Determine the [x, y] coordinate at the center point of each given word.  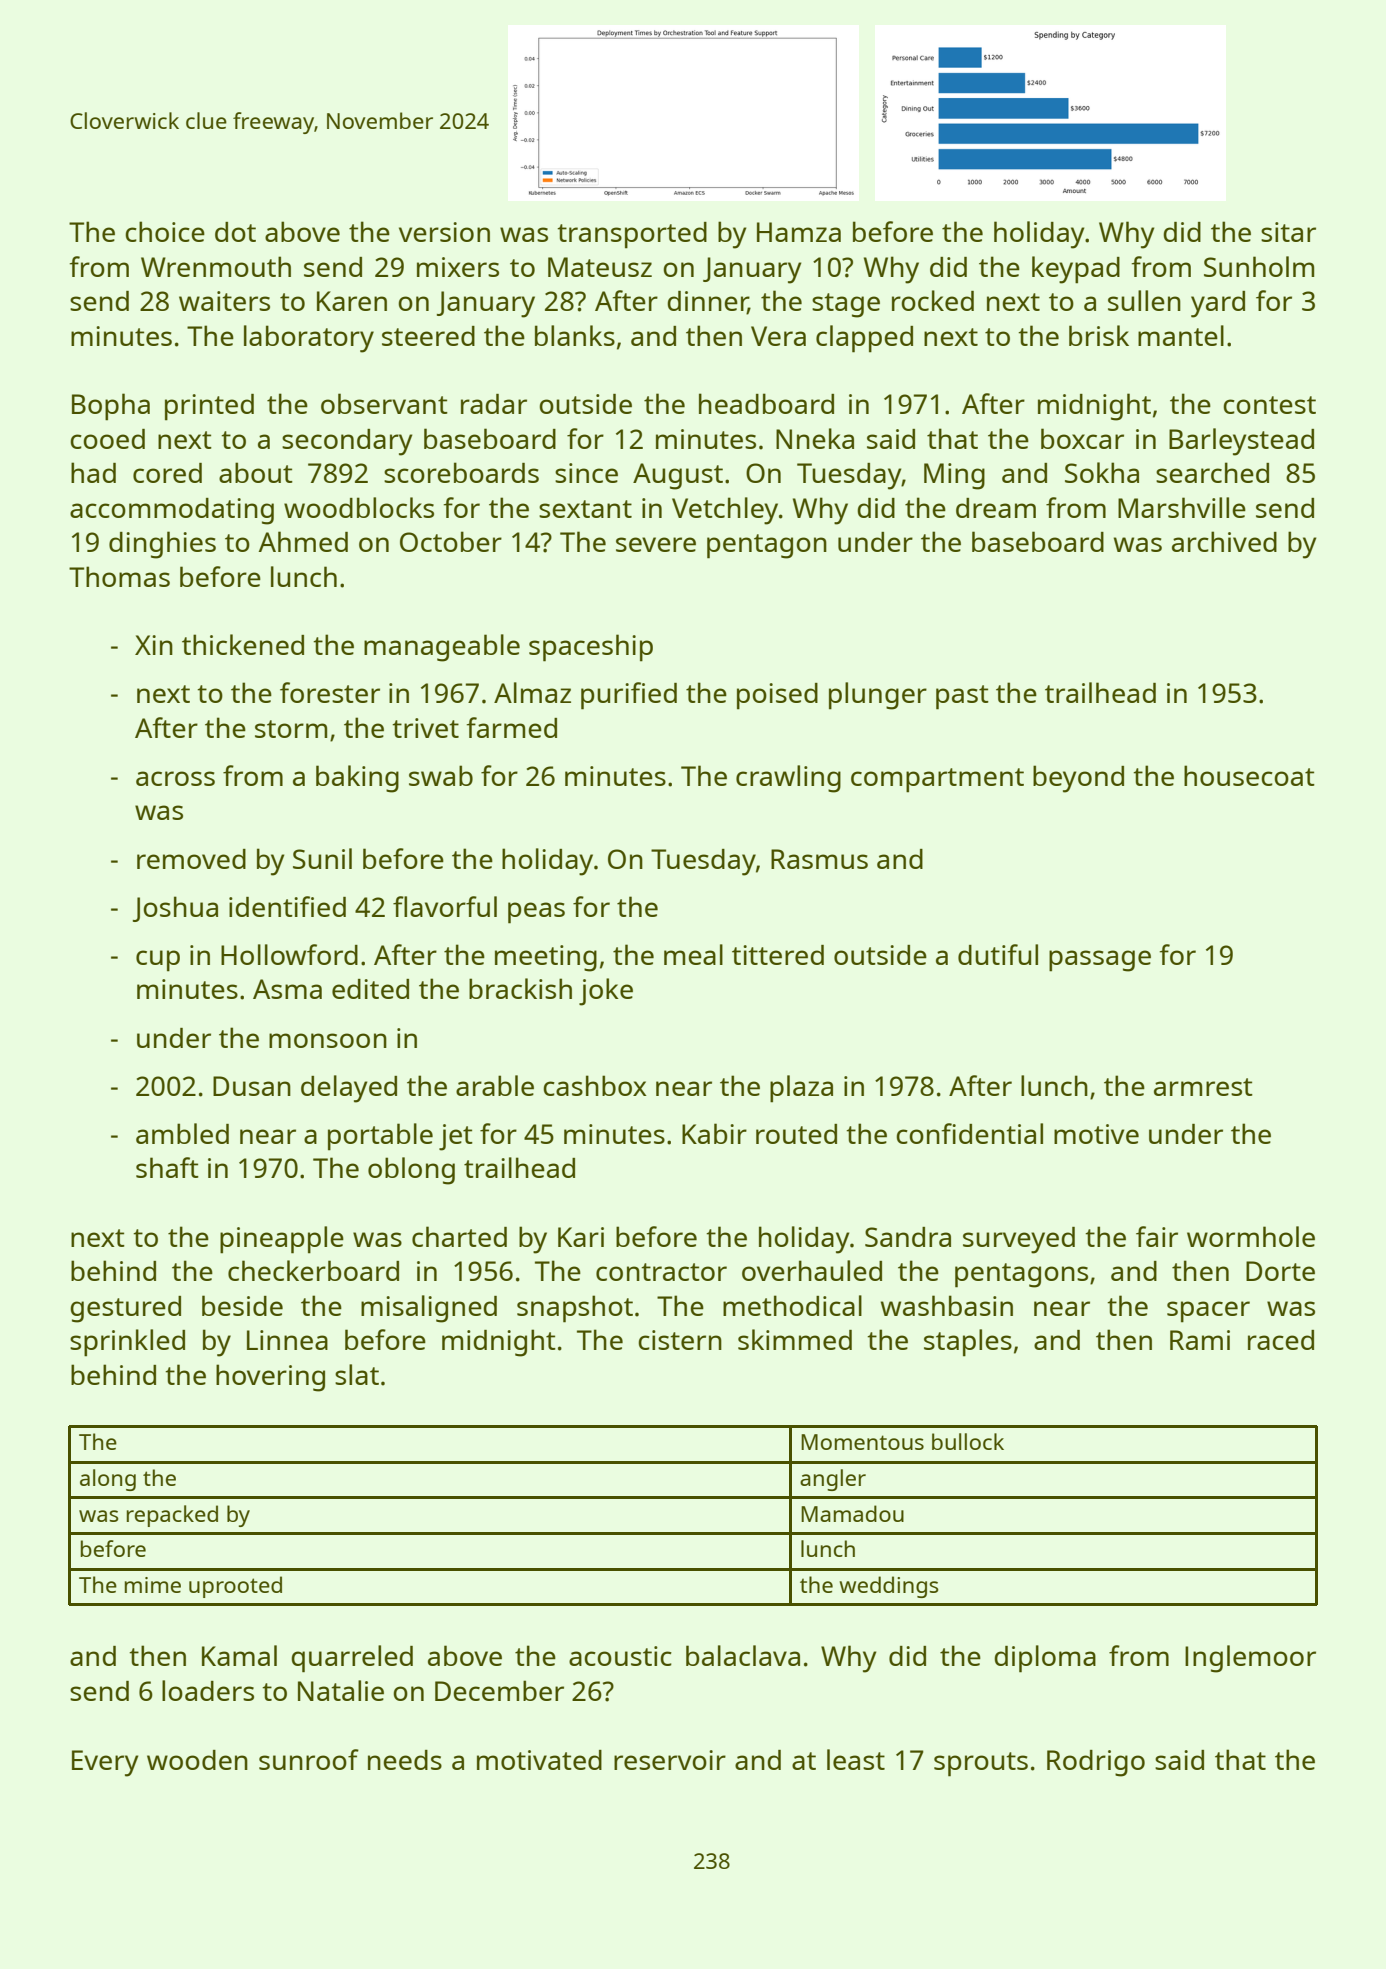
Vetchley [725, 511]
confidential [969, 1133]
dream [996, 508]
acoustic [620, 1656]
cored [167, 473]
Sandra [908, 1237]
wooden [197, 1760]
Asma [287, 989]
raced [1281, 1340]
